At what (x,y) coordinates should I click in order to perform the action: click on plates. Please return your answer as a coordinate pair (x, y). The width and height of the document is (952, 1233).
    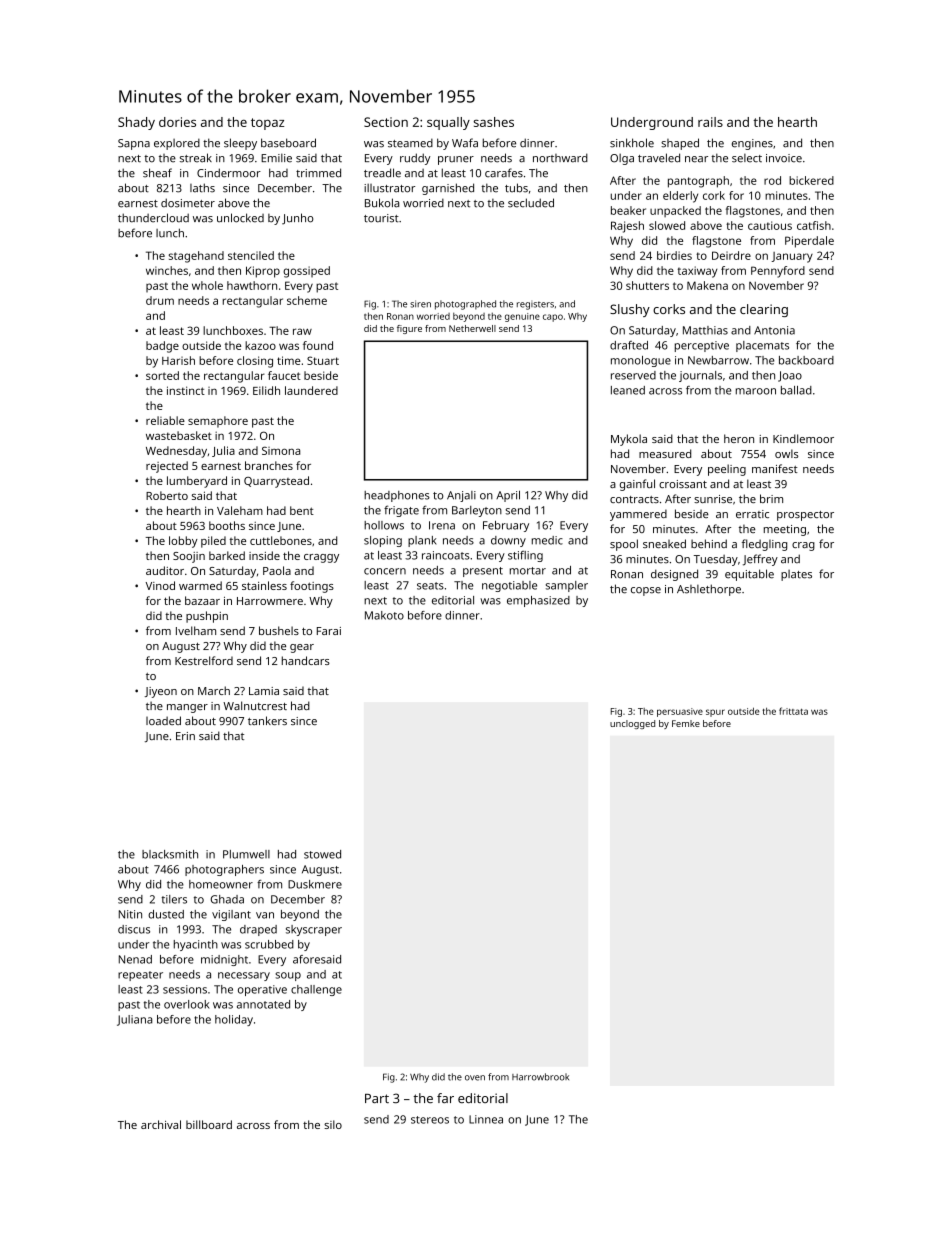
    Looking at the image, I should click on (796, 575).
